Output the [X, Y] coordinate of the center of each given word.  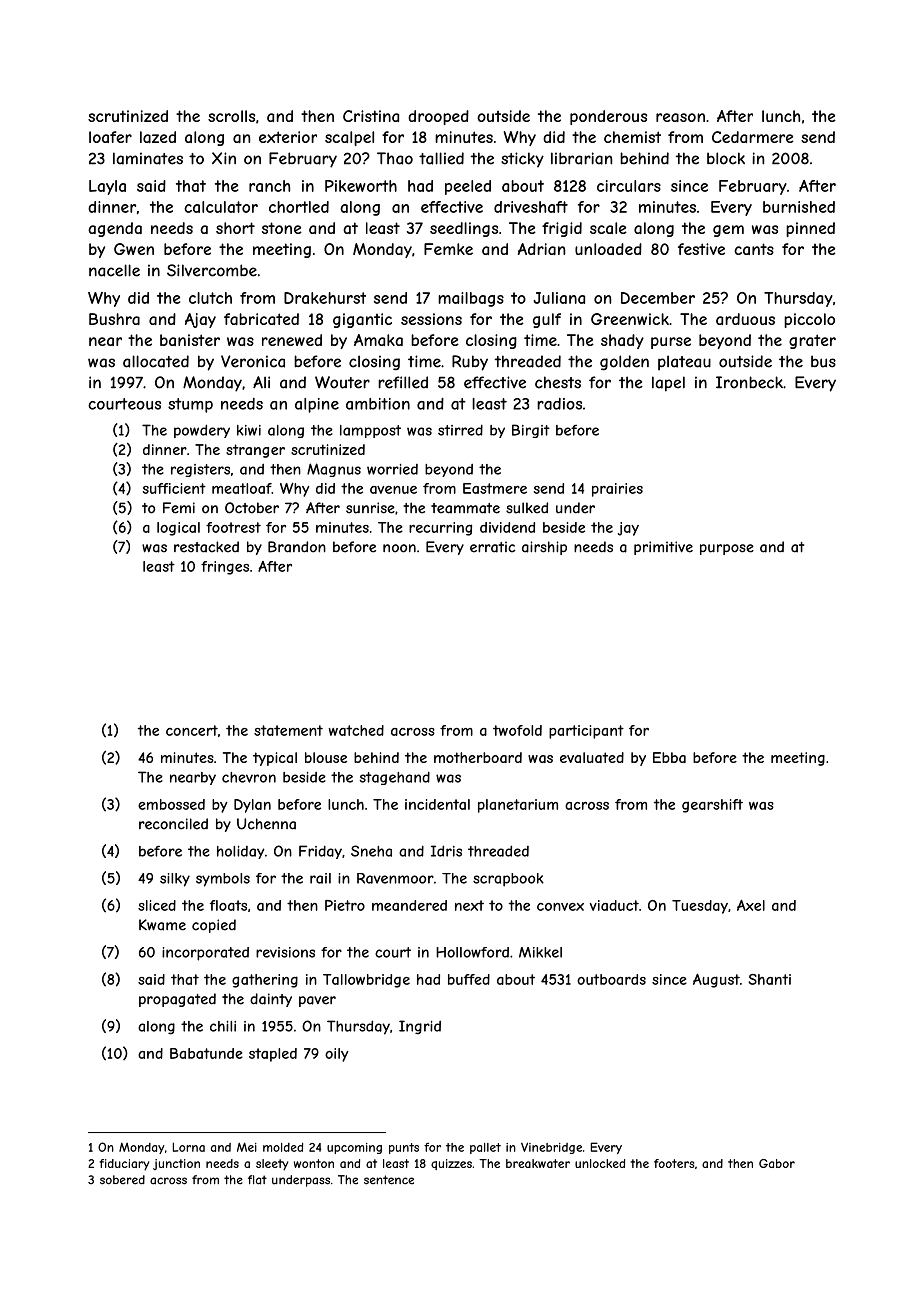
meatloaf [242, 488]
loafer [110, 137]
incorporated [205, 954]
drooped [438, 117]
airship [544, 548]
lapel [668, 384]
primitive [663, 548]
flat [257, 1180]
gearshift [712, 806]
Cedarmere [753, 137]
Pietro [345, 905]
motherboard [478, 757]
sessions [431, 319]
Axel [751, 905]
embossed [171, 804]
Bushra [114, 319]
